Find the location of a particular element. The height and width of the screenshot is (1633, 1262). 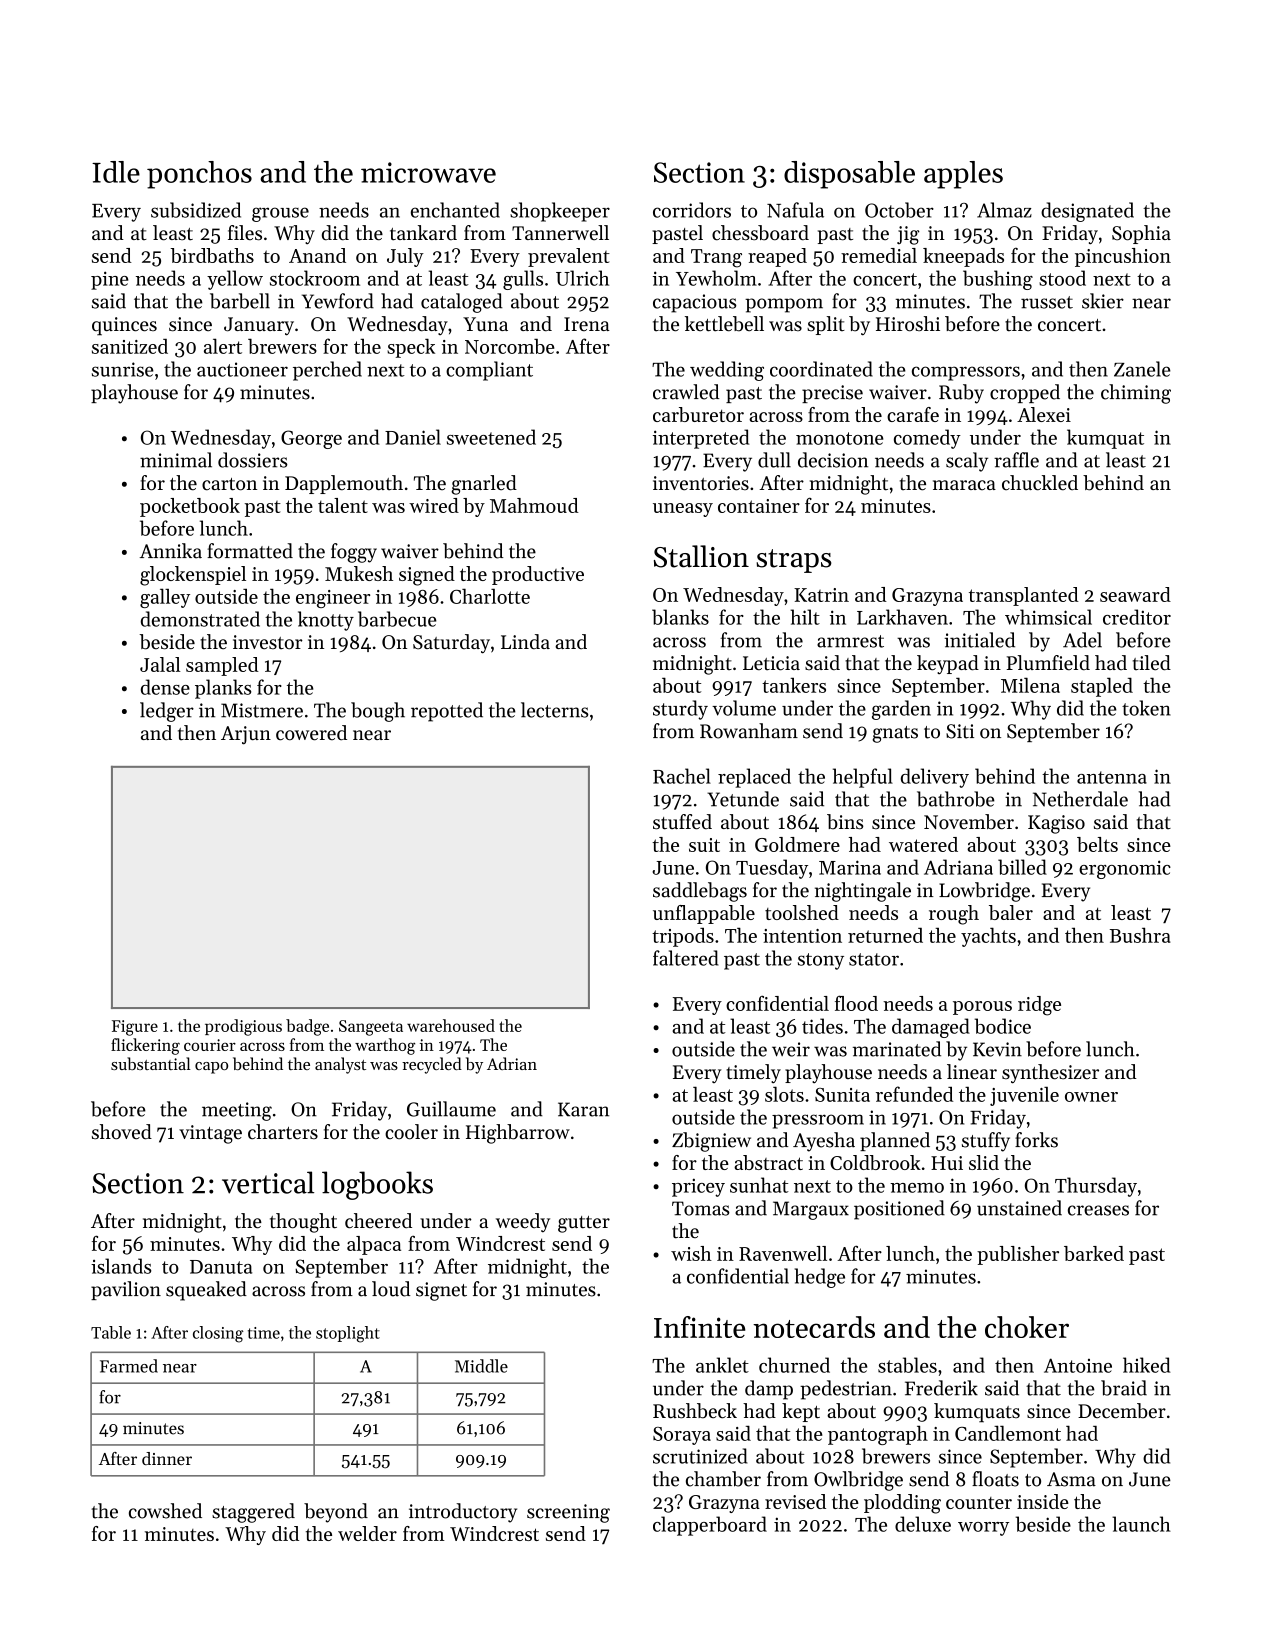

badge is located at coordinates (307, 1027).
